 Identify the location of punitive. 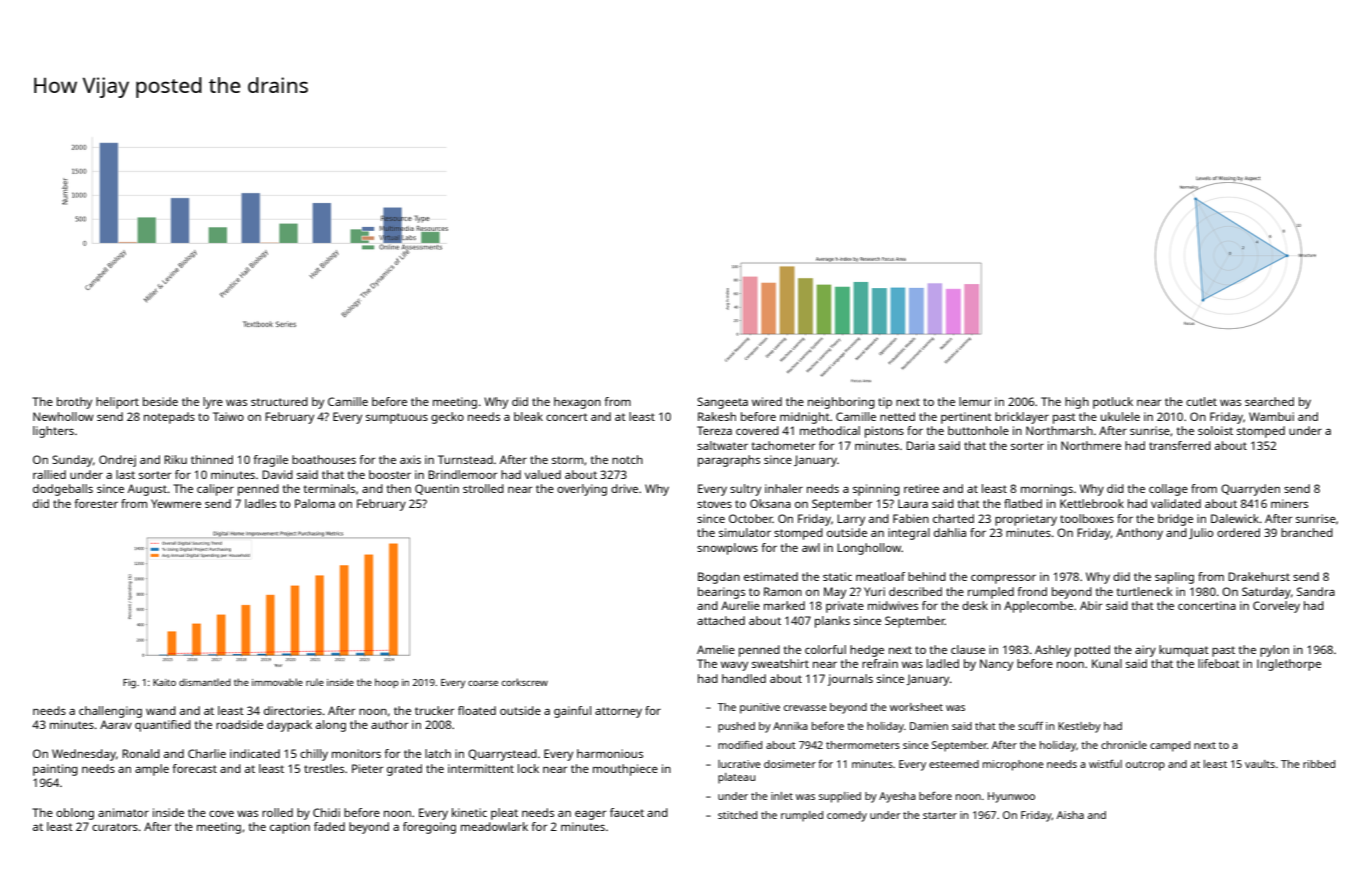
(760, 708).
